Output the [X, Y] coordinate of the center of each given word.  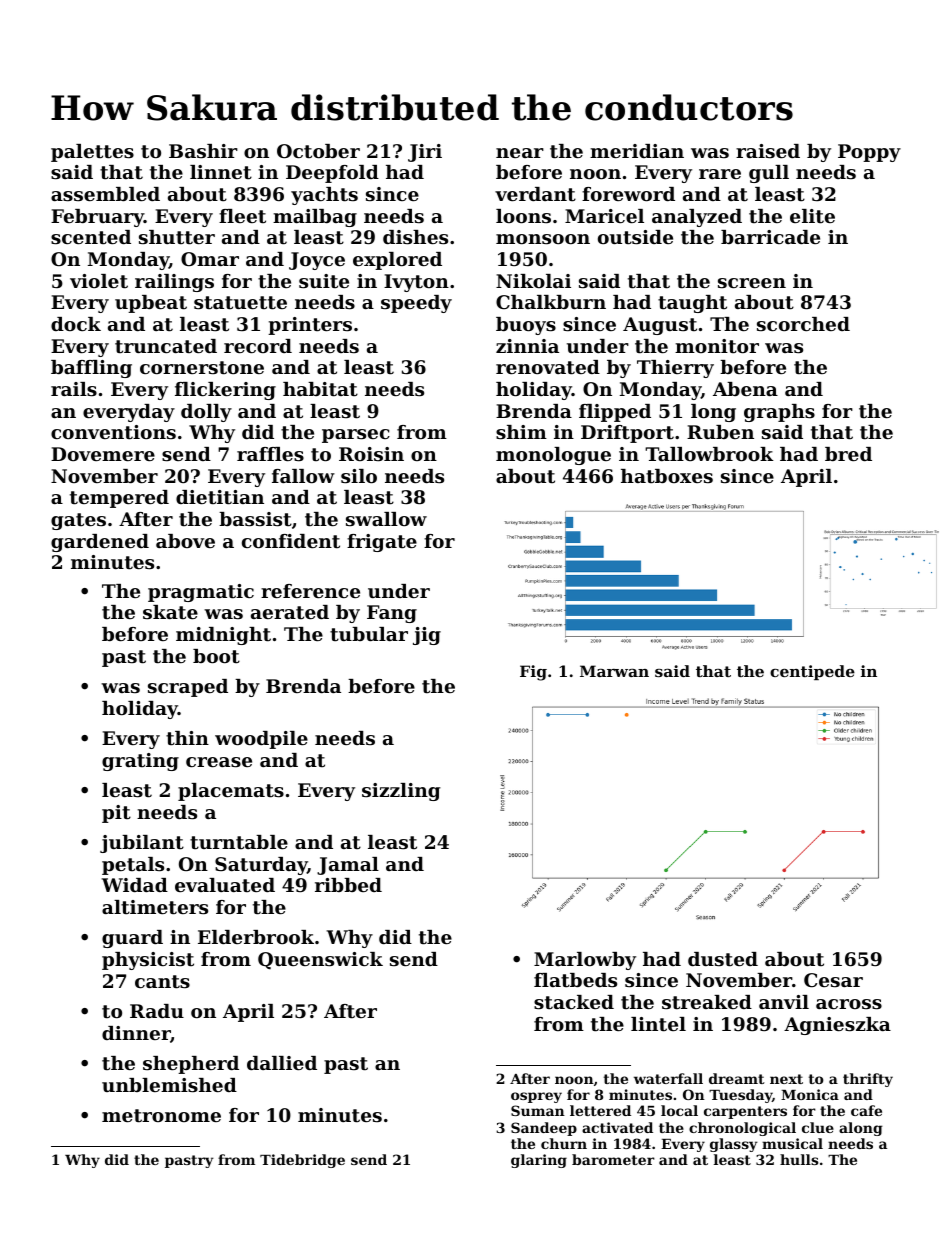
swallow [386, 519]
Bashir [203, 151]
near [520, 153]
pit [116, 814]
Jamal [348, 866]
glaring [539, 1161]
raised [768, 151]
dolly [206, 413]
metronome [161, 1116]
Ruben [720, 432]
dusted [723, 959]
